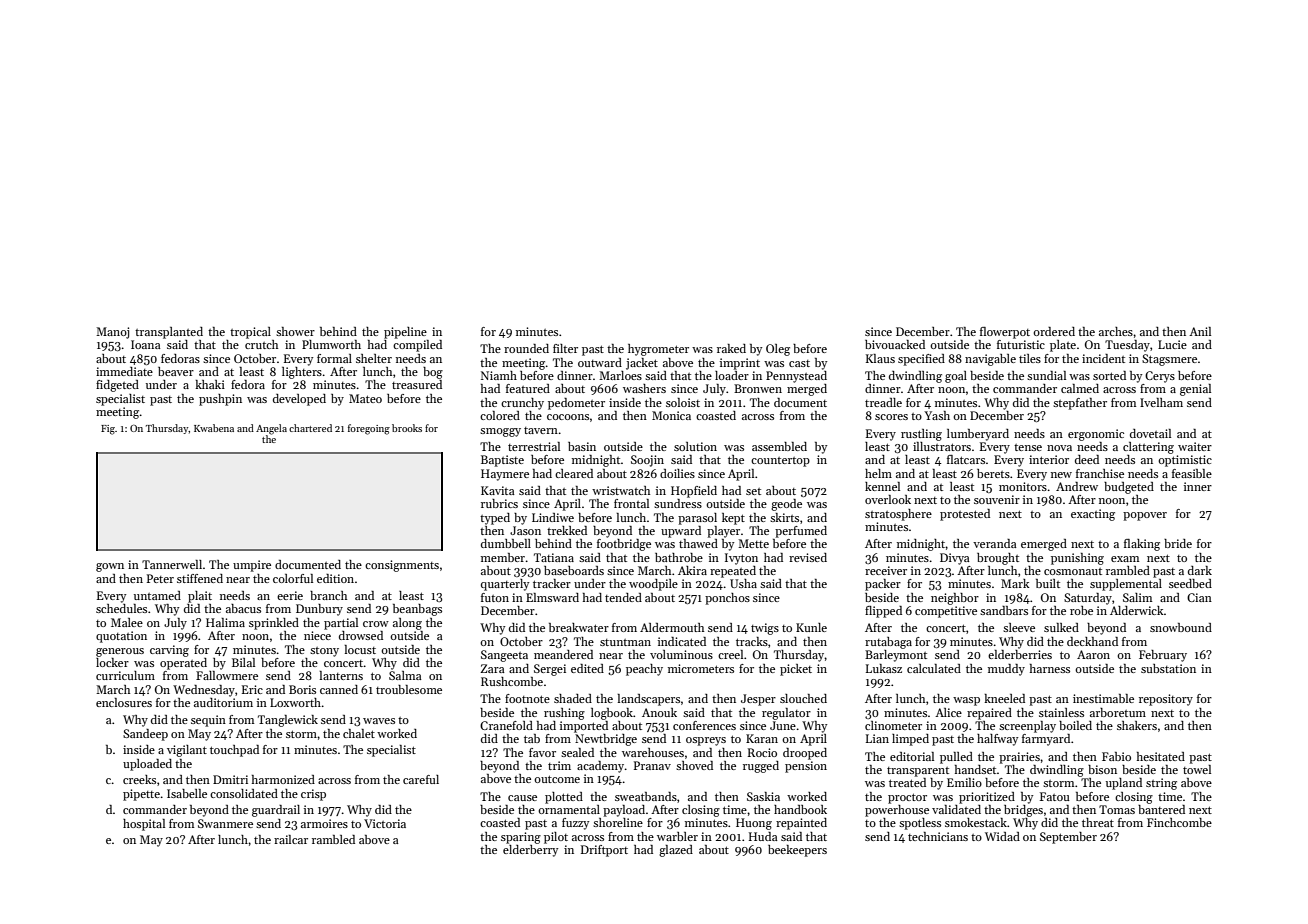 Image resolution: width=1308 pixels, height=924 pixels. I want to click on hospital, so click(144, 825).
